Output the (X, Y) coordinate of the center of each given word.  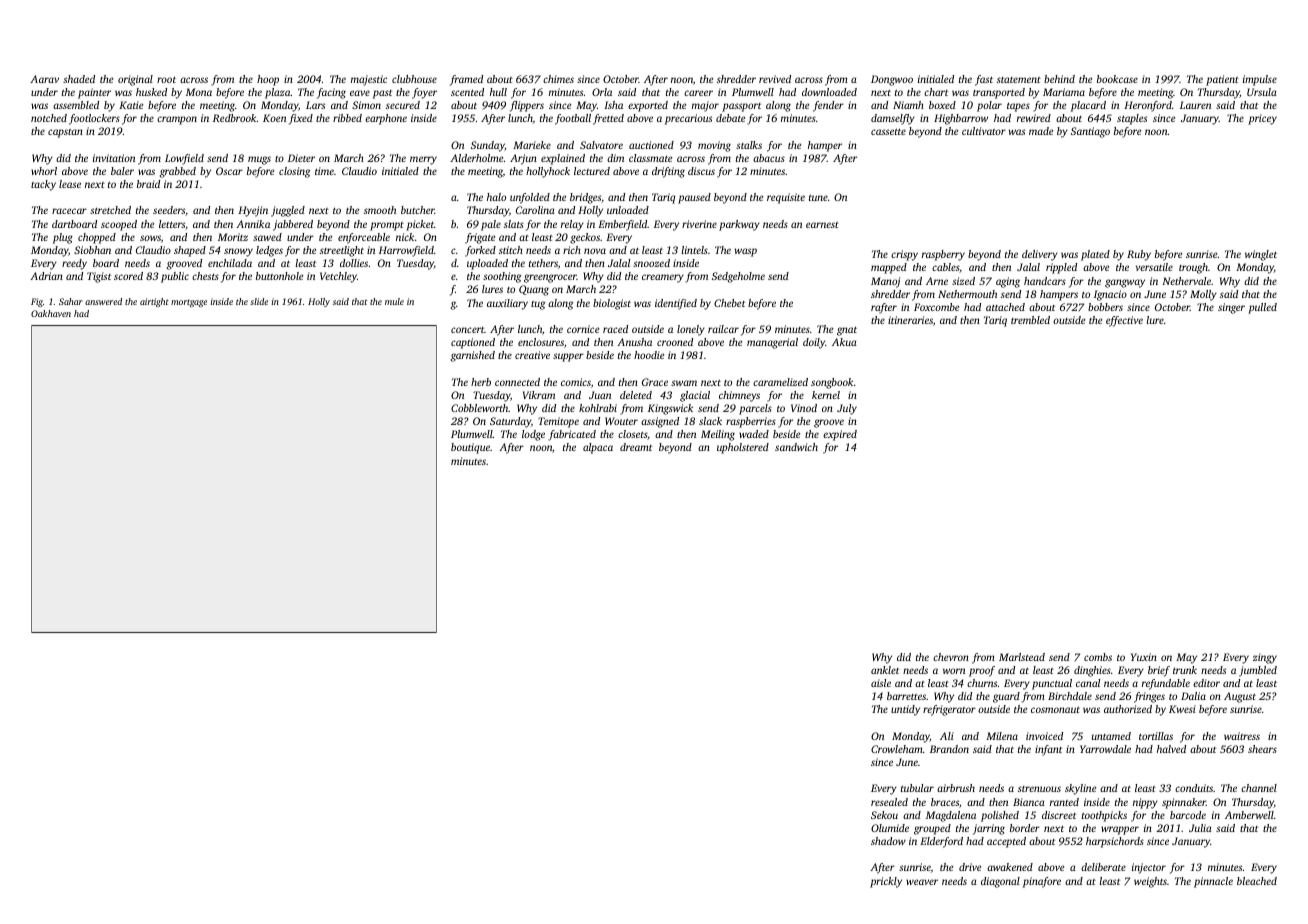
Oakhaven (51, 313)
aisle (881, 683)
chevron (951, 657)
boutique (470, 448)
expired (840, 435)
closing (294, 172)
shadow (888, 841)
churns (982, 683)
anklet (885, 670)
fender (828, 106)
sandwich (796, 447)
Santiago (1090, 132)
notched (49, 118)
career (698, 93)
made (1041, 131)
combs (1098, 657)
